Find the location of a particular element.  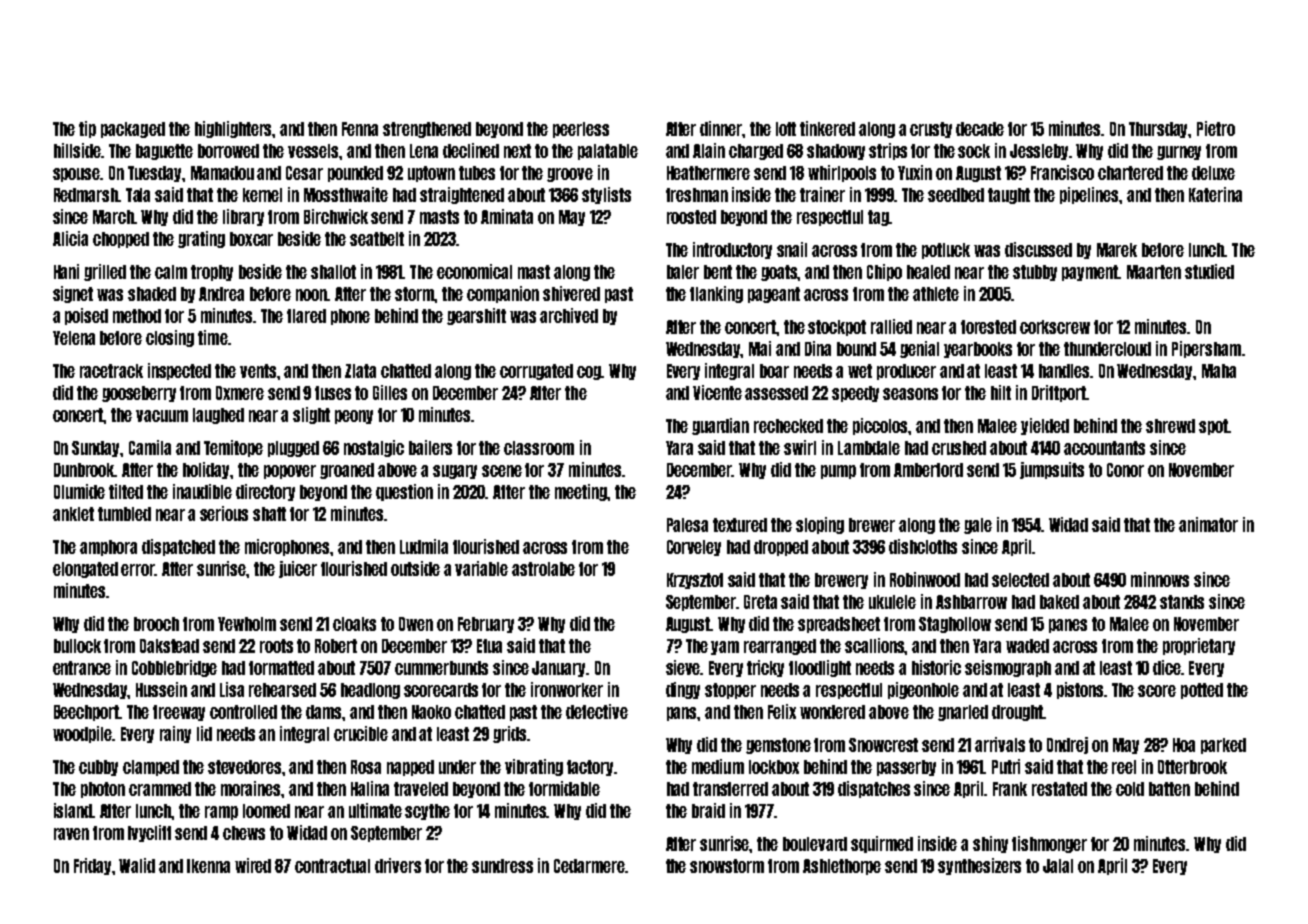

cubby is located at coordinates (98, 768).
